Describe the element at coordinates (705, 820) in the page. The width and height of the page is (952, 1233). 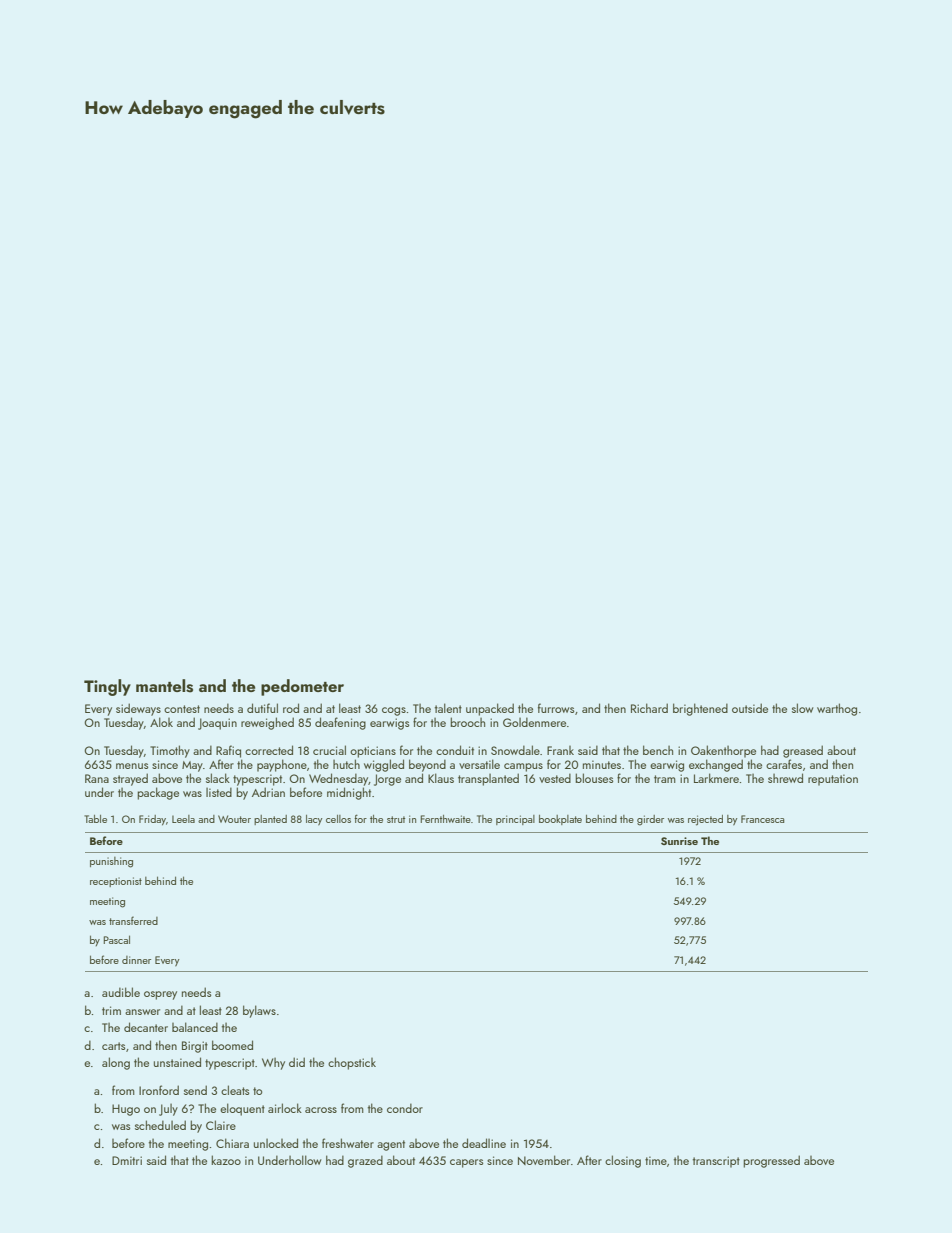
I see `rejected` at that location.
